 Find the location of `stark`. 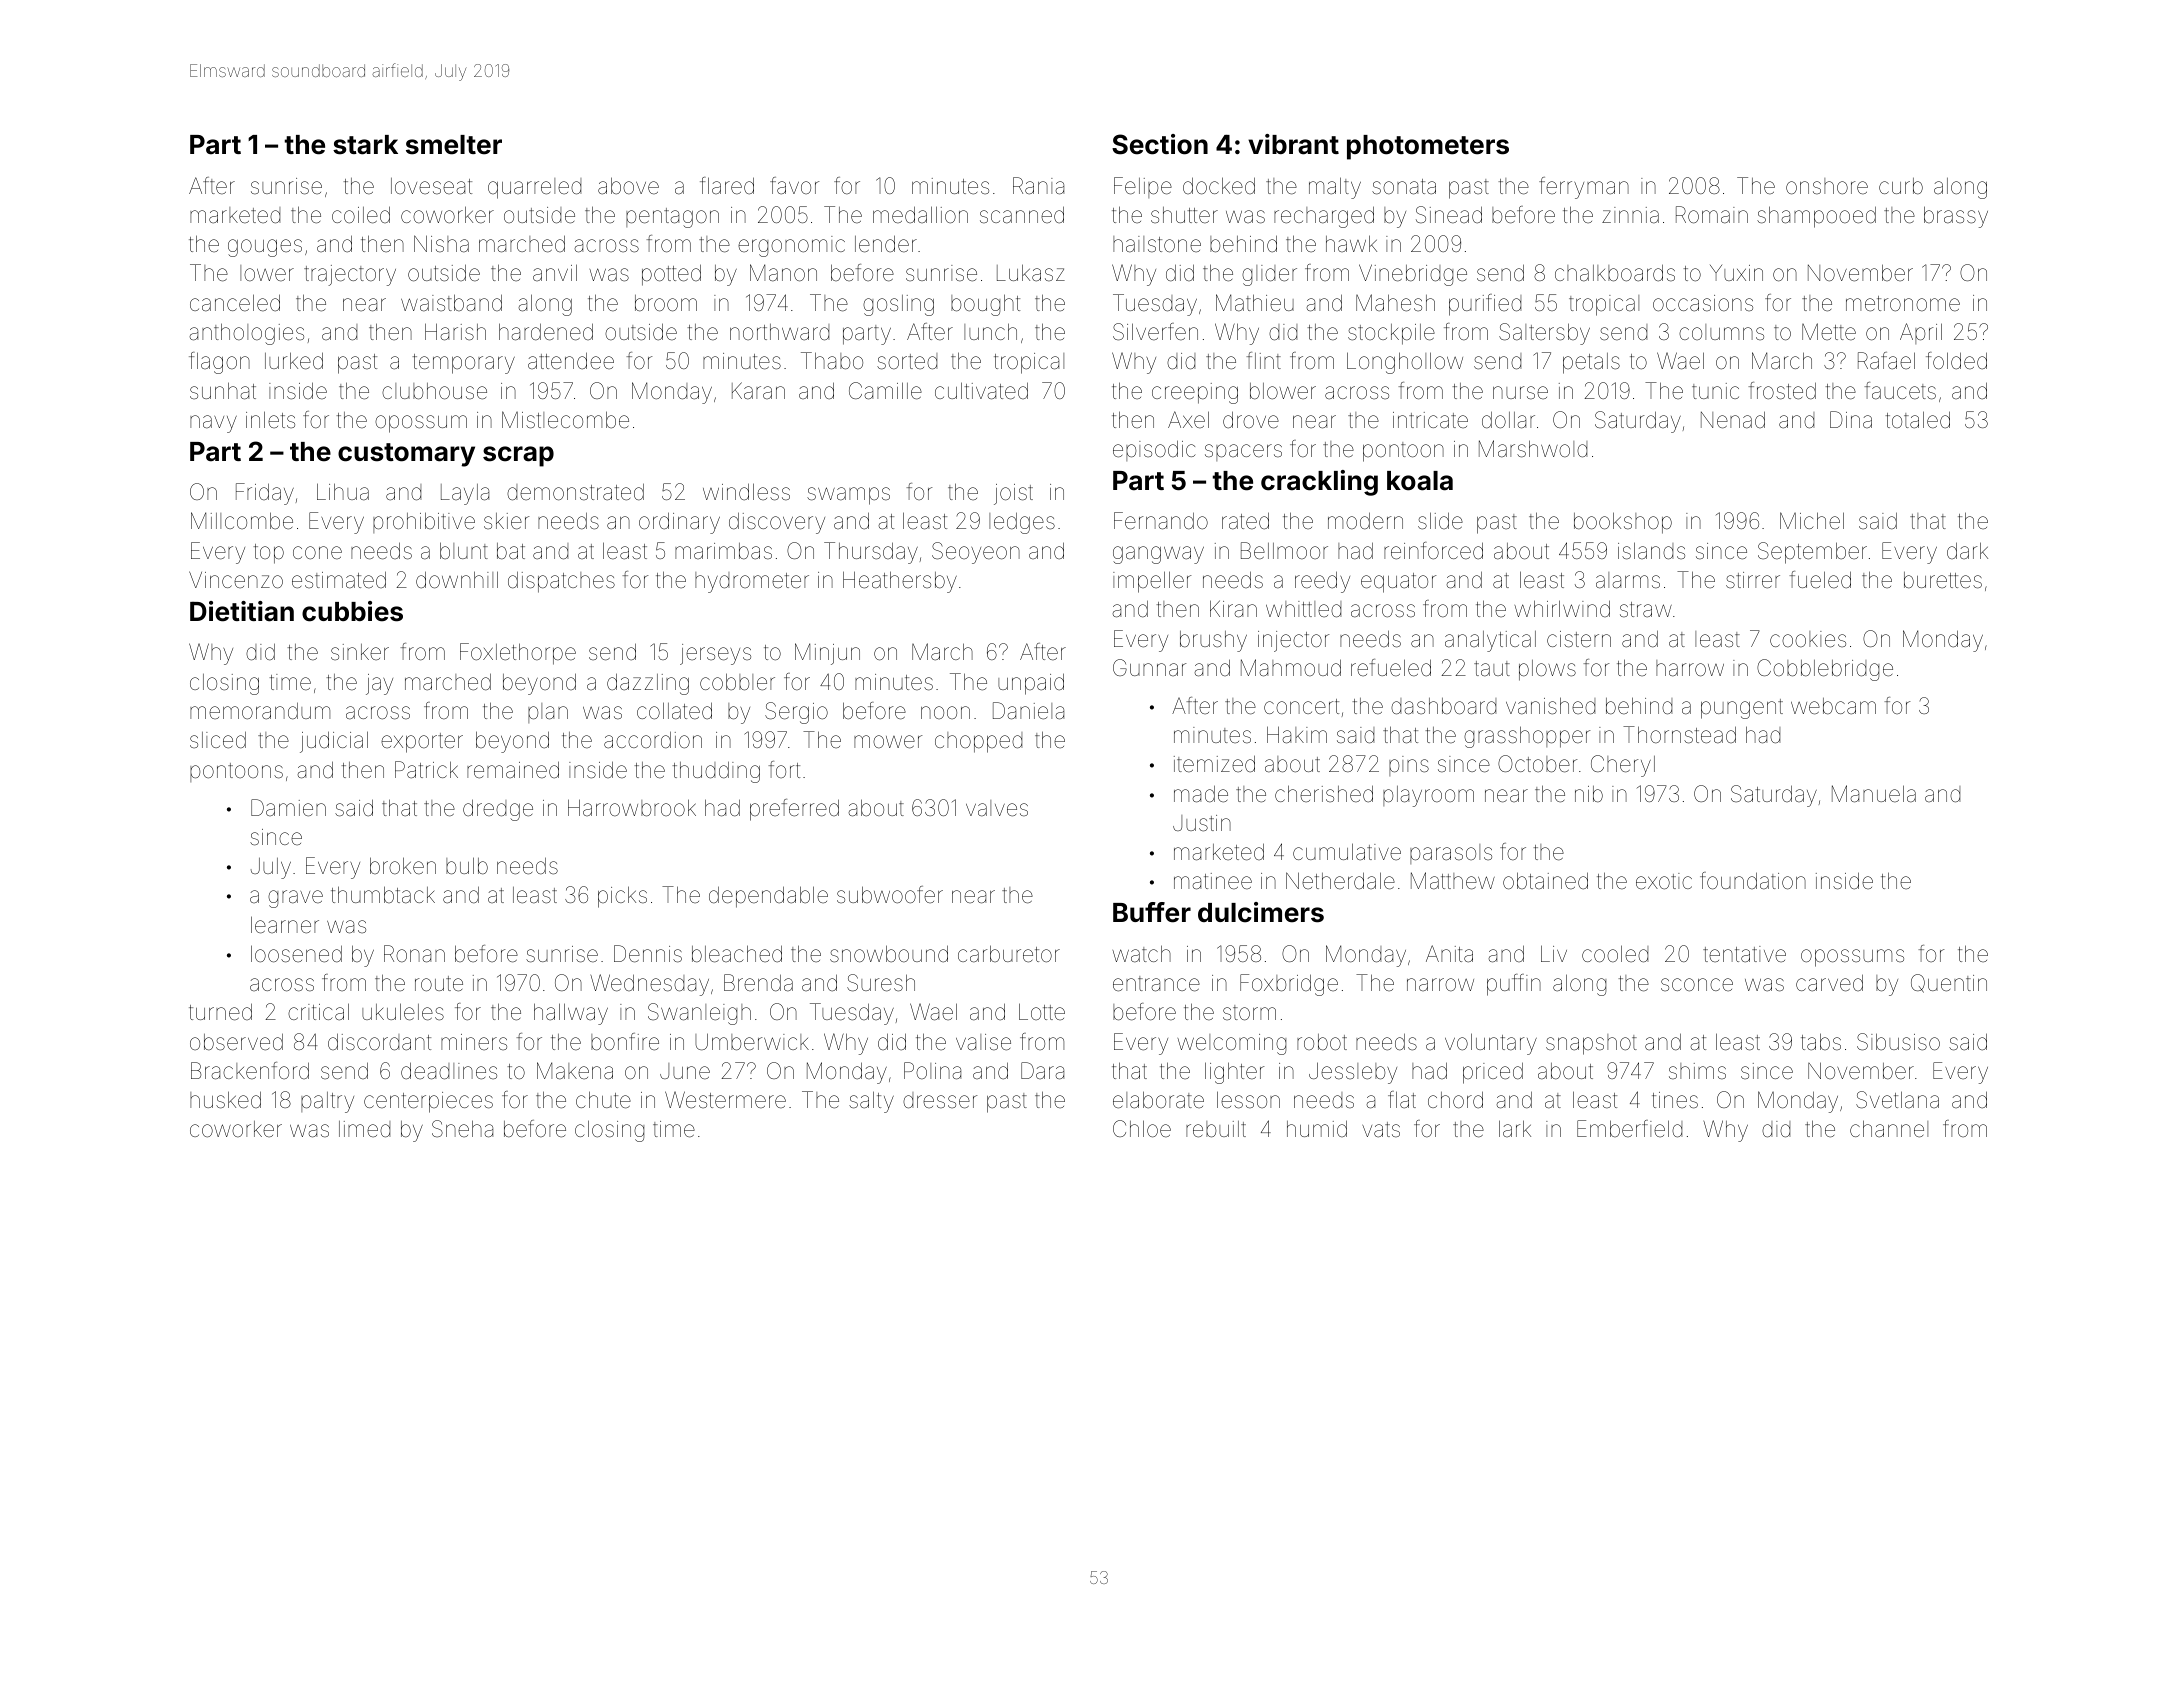

stark is located at coordinates (365, 145).
